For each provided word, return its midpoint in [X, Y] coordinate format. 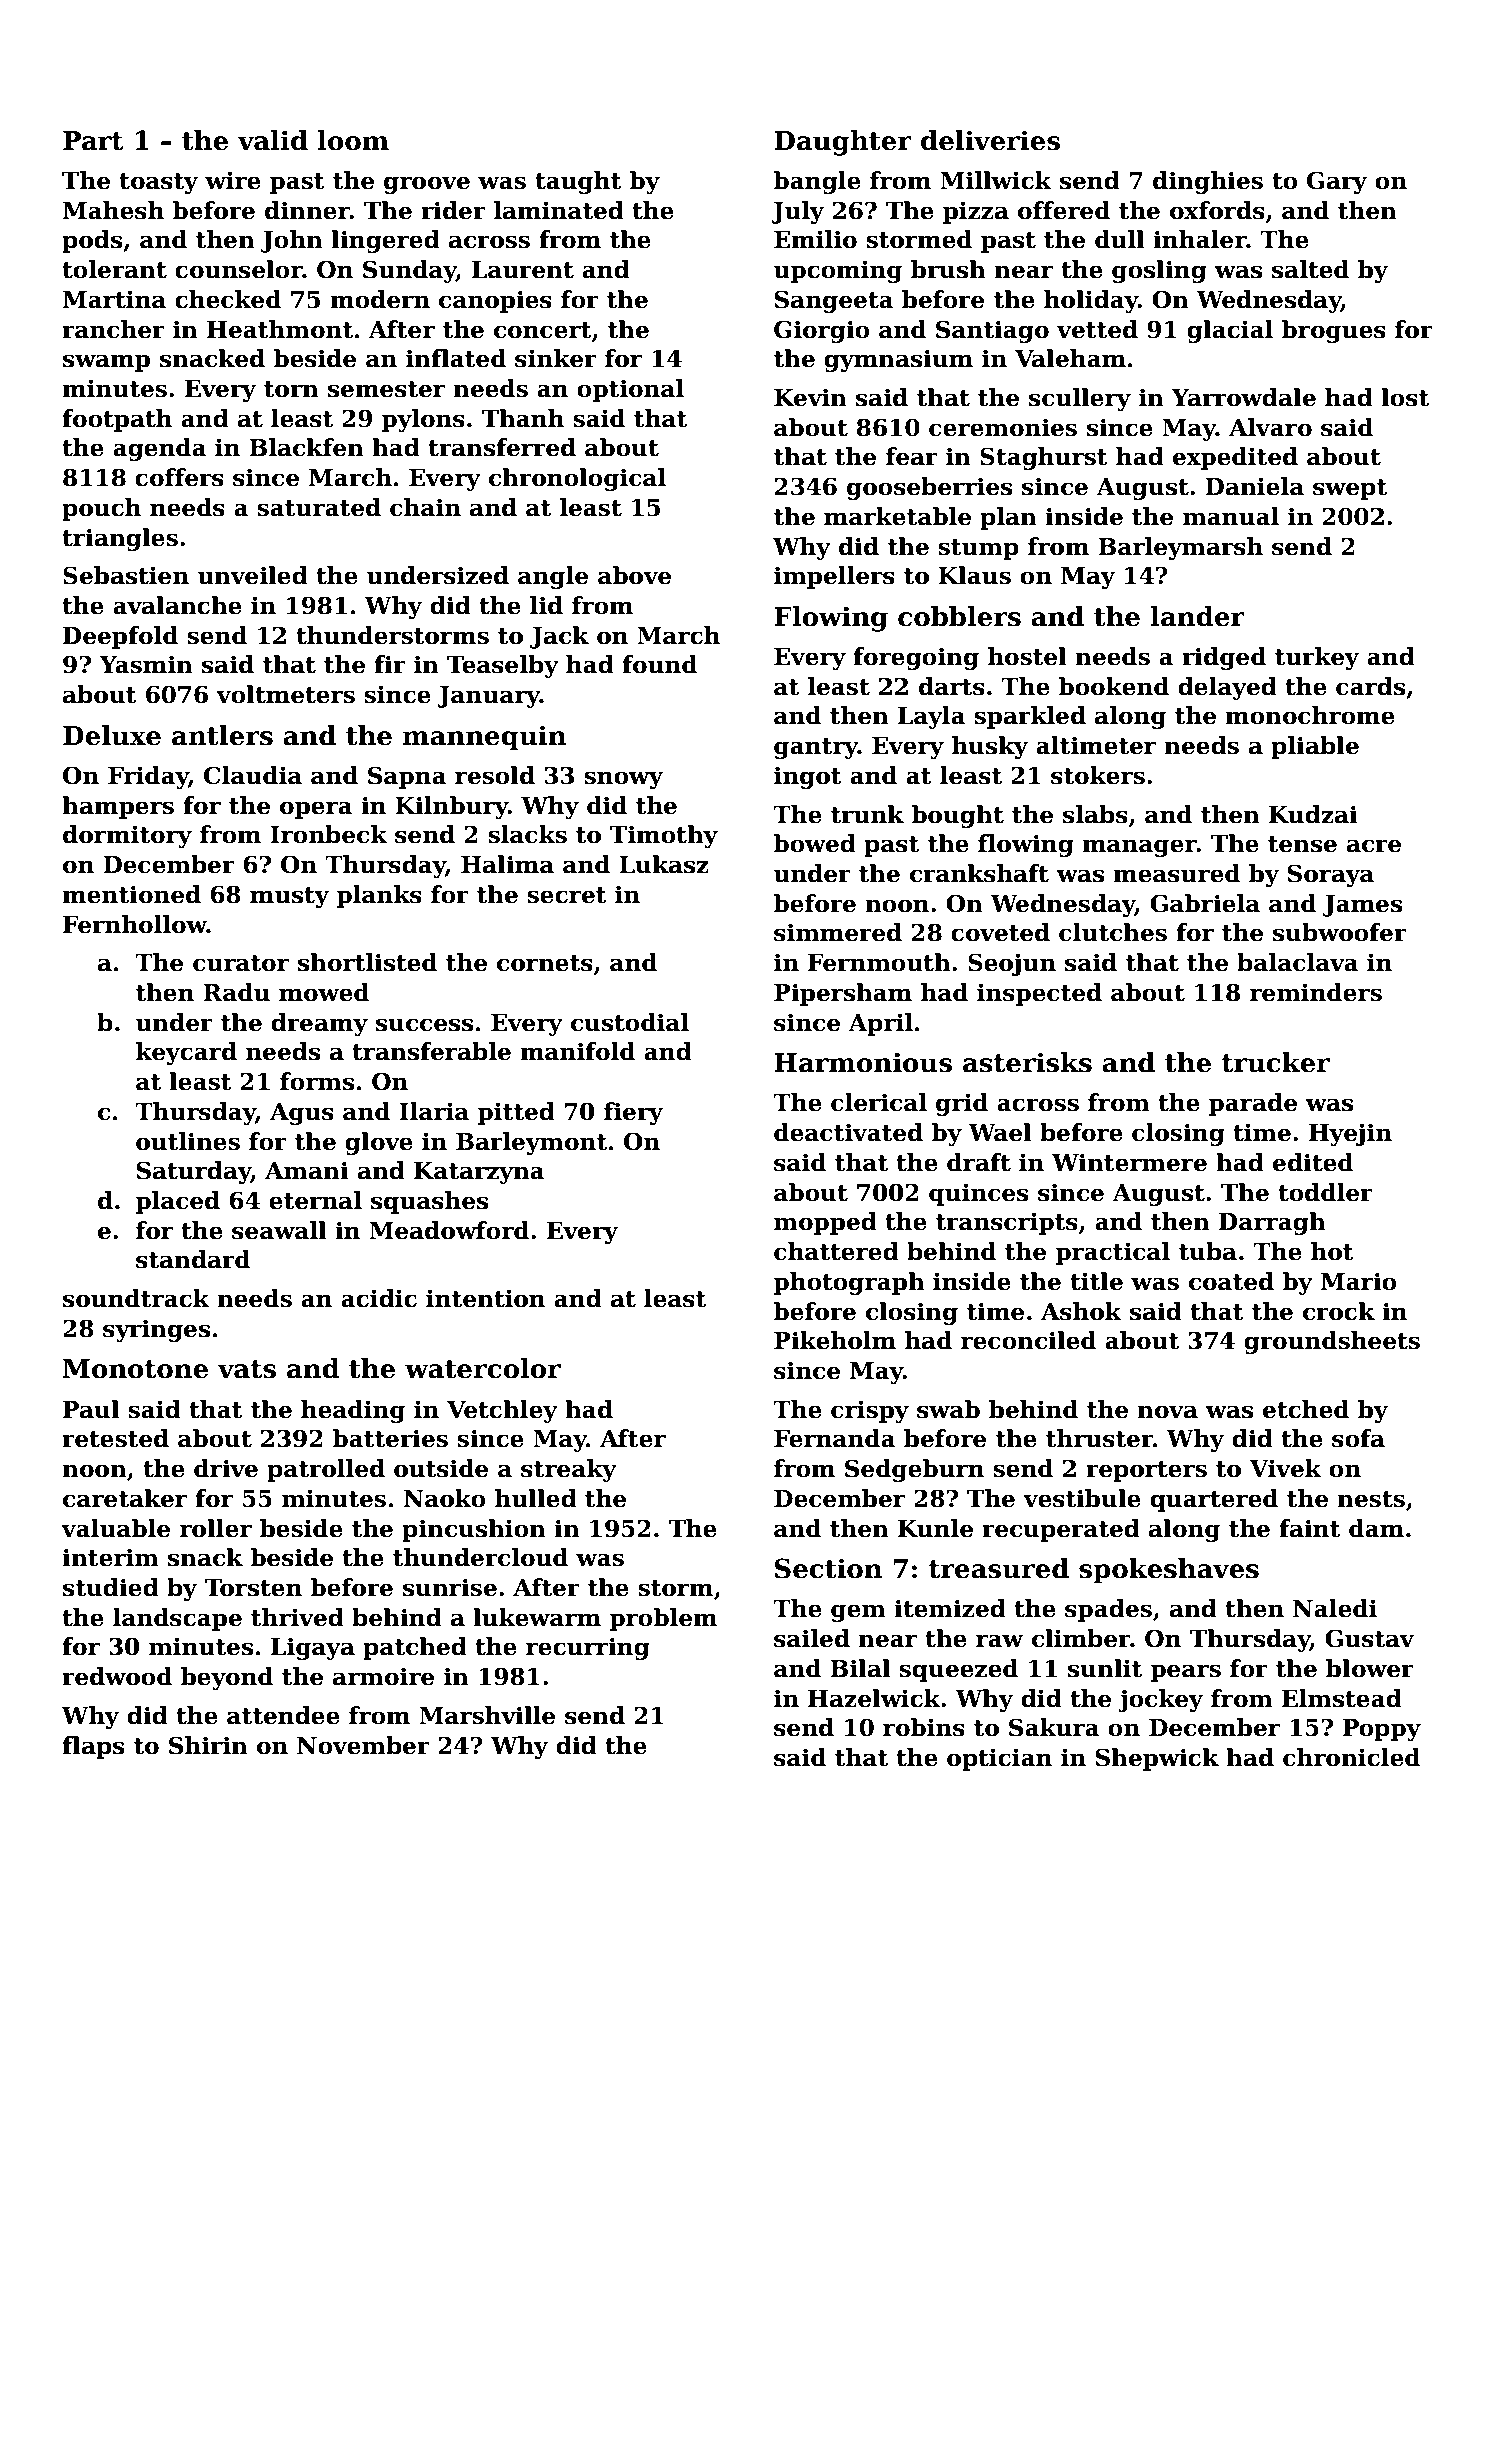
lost [1405, 397]
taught [578, 182]
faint [1310, 1528]
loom [353, 140]
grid [962, 1104]
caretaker [125, 1498]
